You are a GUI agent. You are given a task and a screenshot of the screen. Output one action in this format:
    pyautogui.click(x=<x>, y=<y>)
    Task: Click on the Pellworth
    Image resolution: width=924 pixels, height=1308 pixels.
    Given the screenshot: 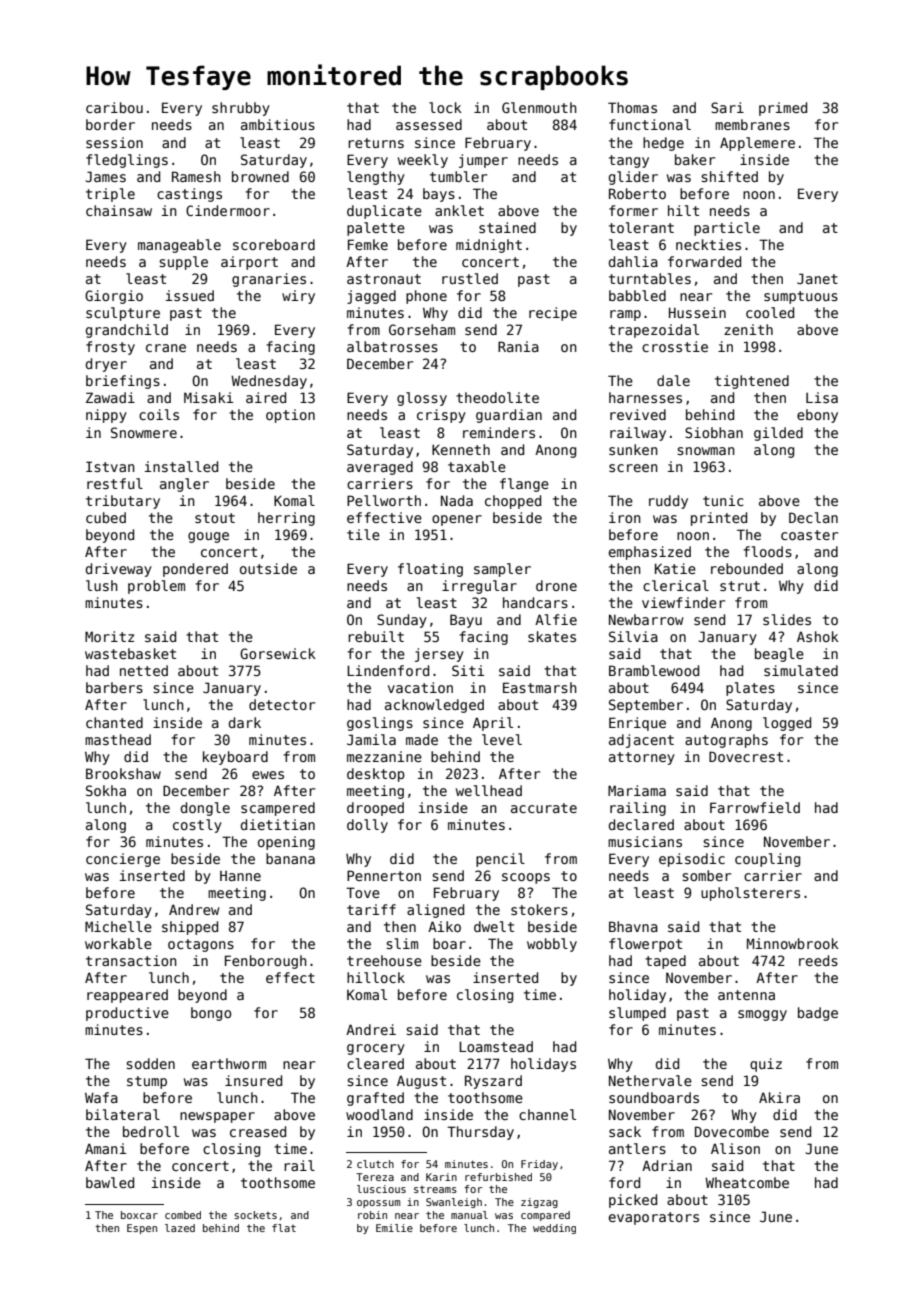 What is the action you would take?
    pyautogui.click(x=384, y=500)
